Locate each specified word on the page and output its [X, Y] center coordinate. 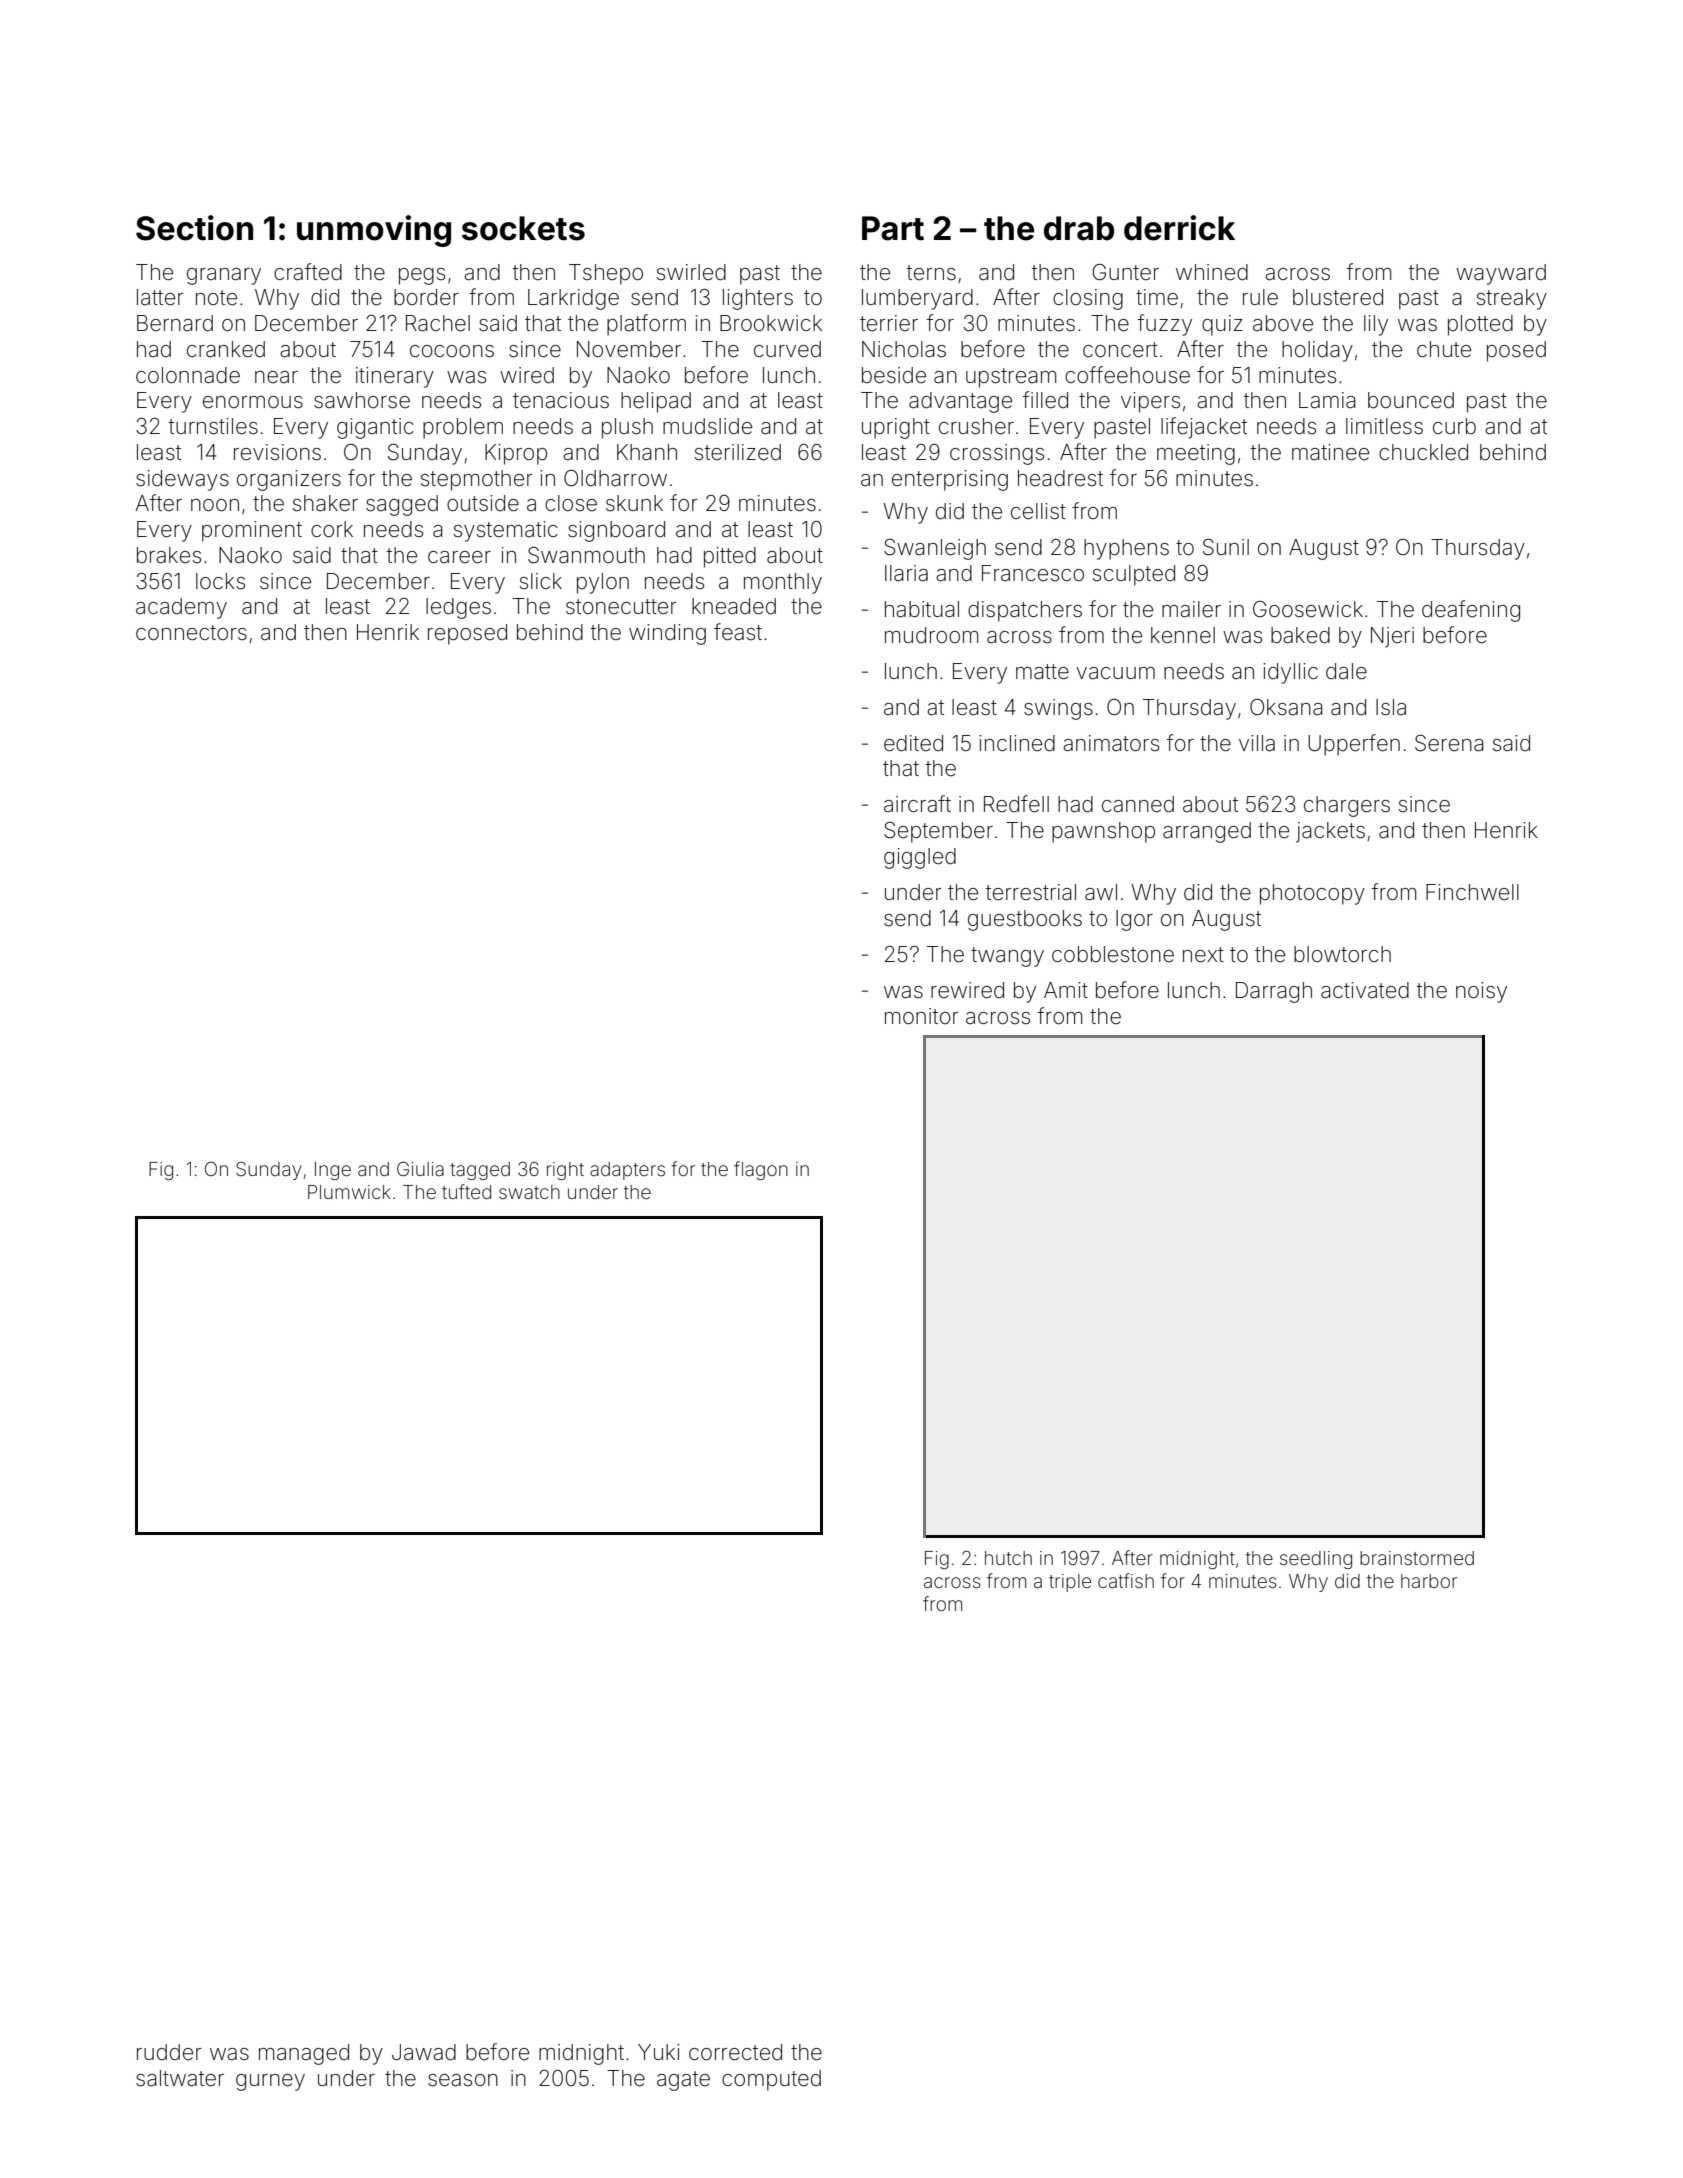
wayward [1501, 274]
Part [893, 228]
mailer [1191, 609]
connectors [191, 633]
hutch [1008, 1558]
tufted [466, 1191]
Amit [1066, 990]
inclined [1017, 743]
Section [194, 228]
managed [304, 2054]
